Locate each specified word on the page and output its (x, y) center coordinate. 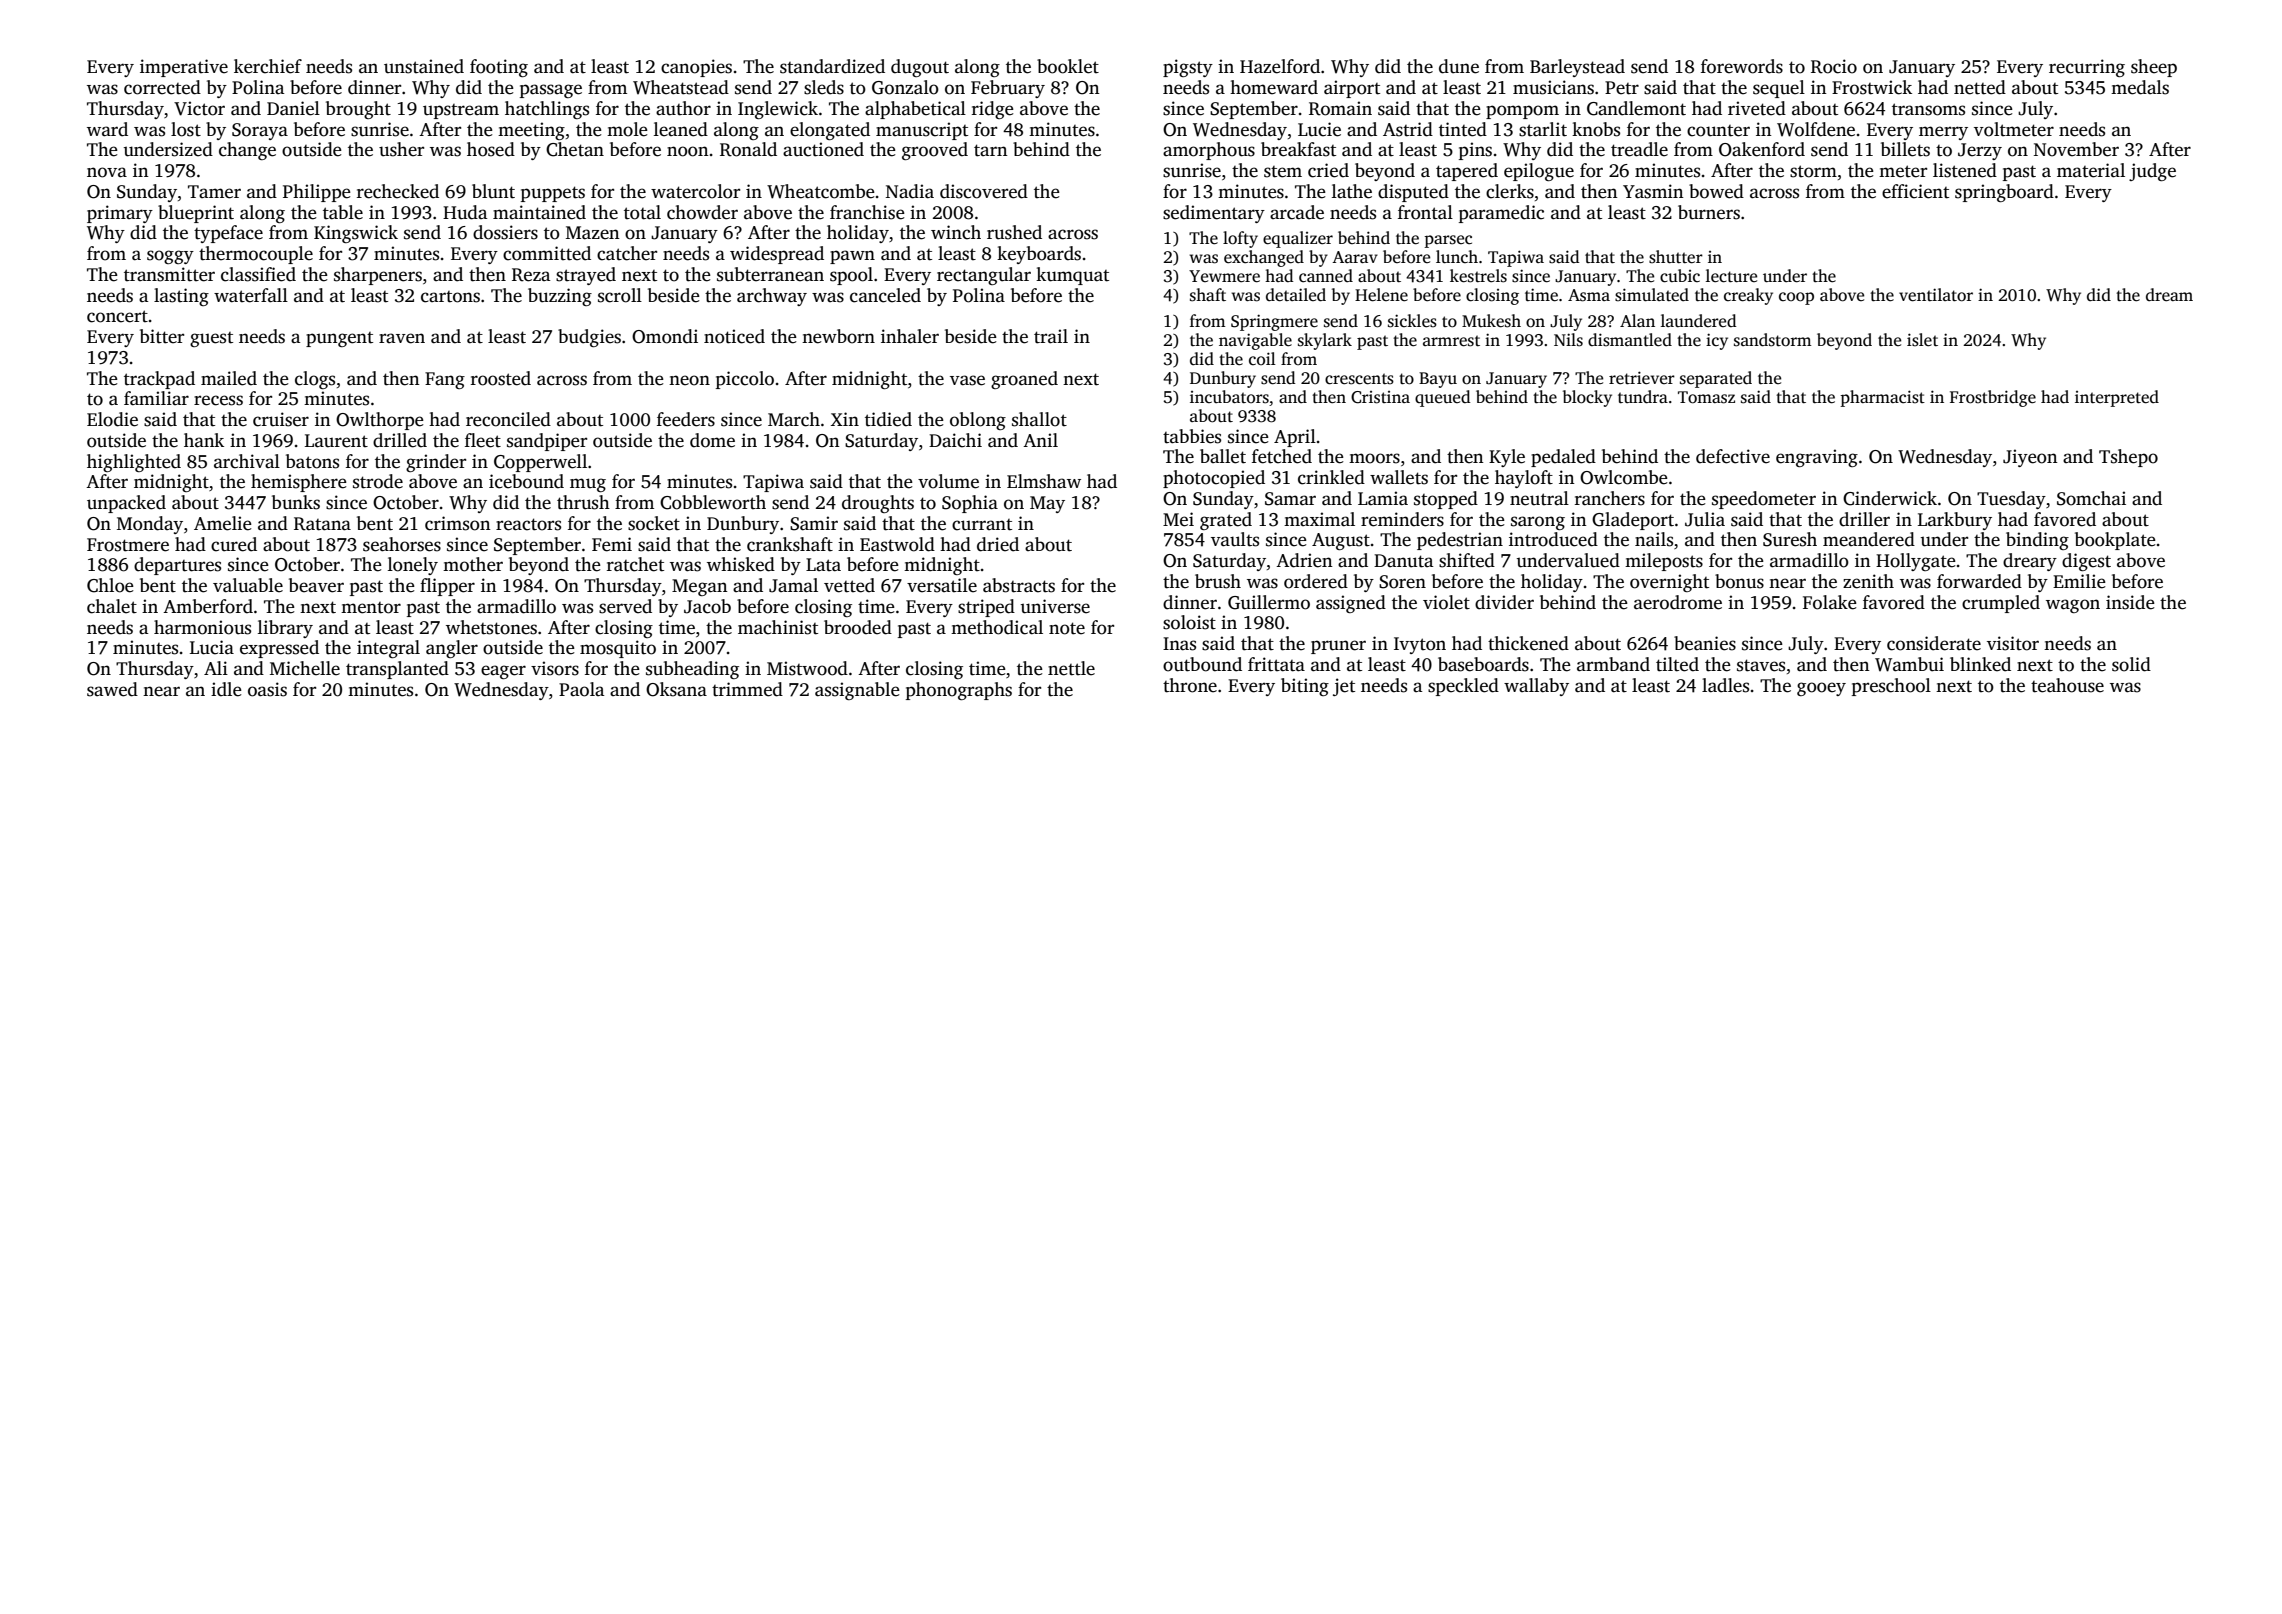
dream (2169, 295)
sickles (1412, 321)
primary (120, 214)
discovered (984, 191)
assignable (857, 691)
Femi (612, 544)
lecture (1731, 276)
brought (358, 110)
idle (226, 689)
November (2076, 149)
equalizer (1298, 239)
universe (1055, 606)
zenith (1868, 581)
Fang (445, 380)
